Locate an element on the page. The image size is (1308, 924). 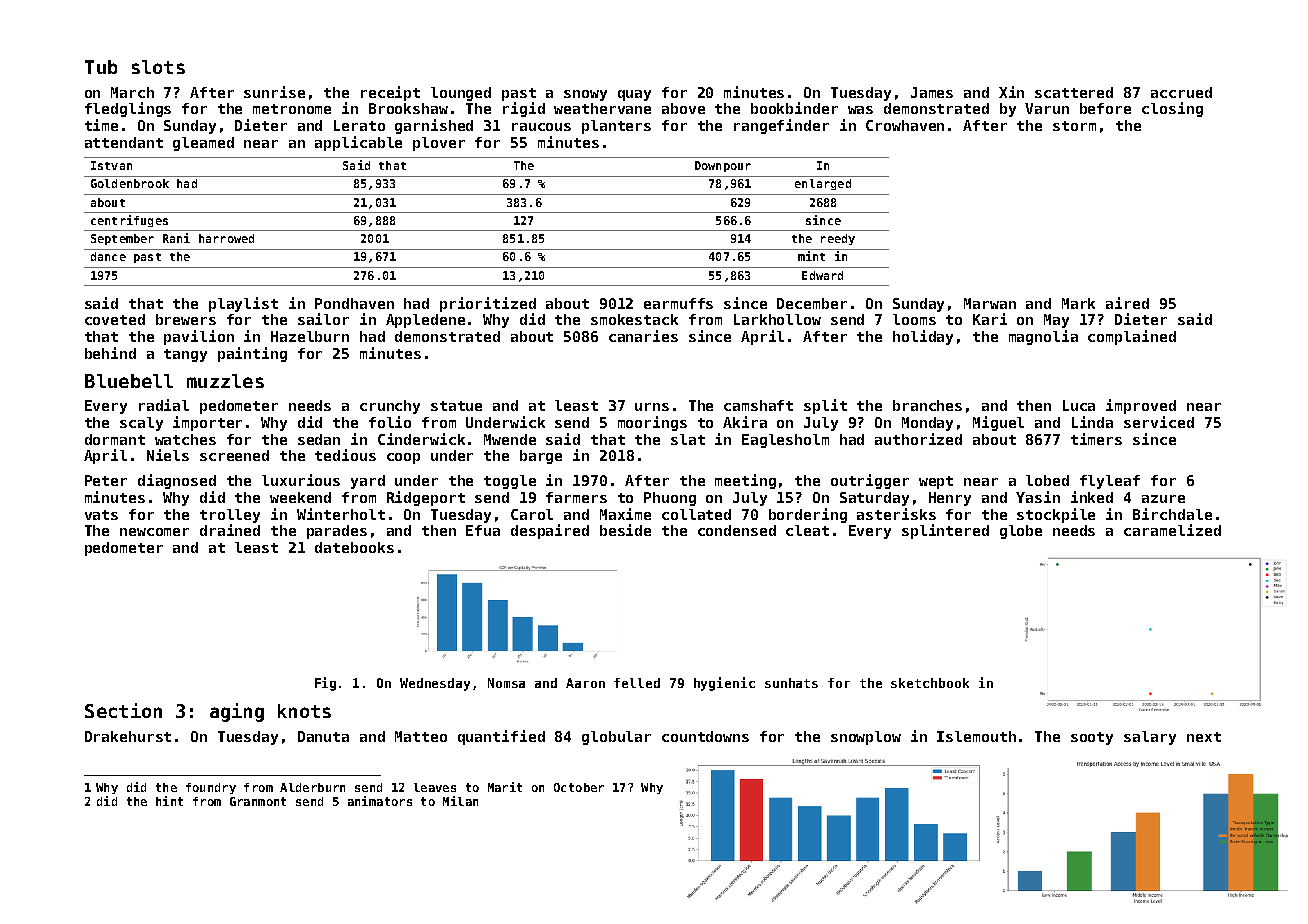
vats is located at coordinates (101, 515).
